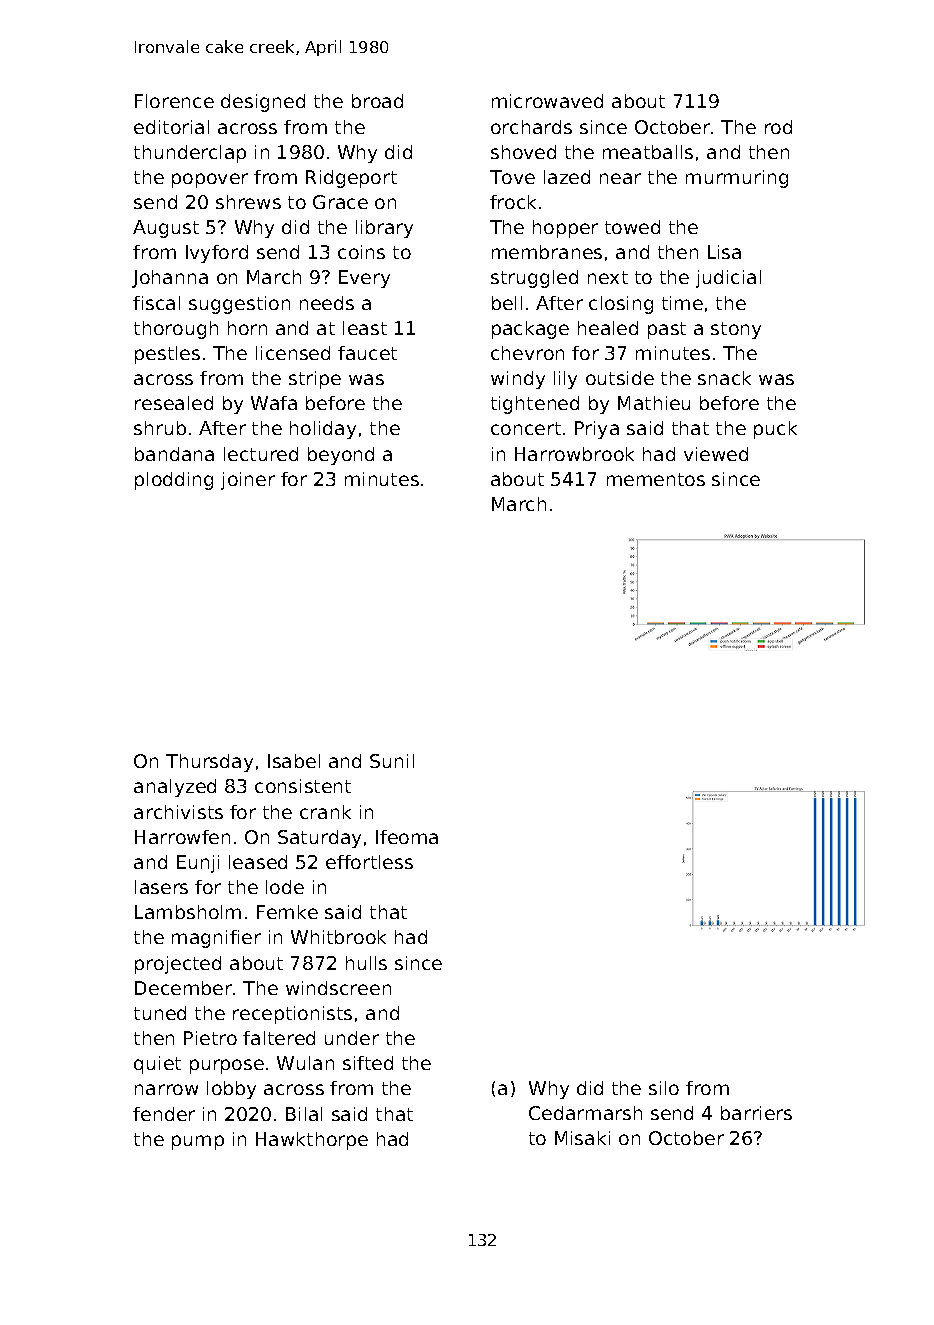 The image size is (934, 1325). What do you see at coordinates (407, 837) in the screenshot?
I see `Ifeoma` at bounding box center [407, 837].
